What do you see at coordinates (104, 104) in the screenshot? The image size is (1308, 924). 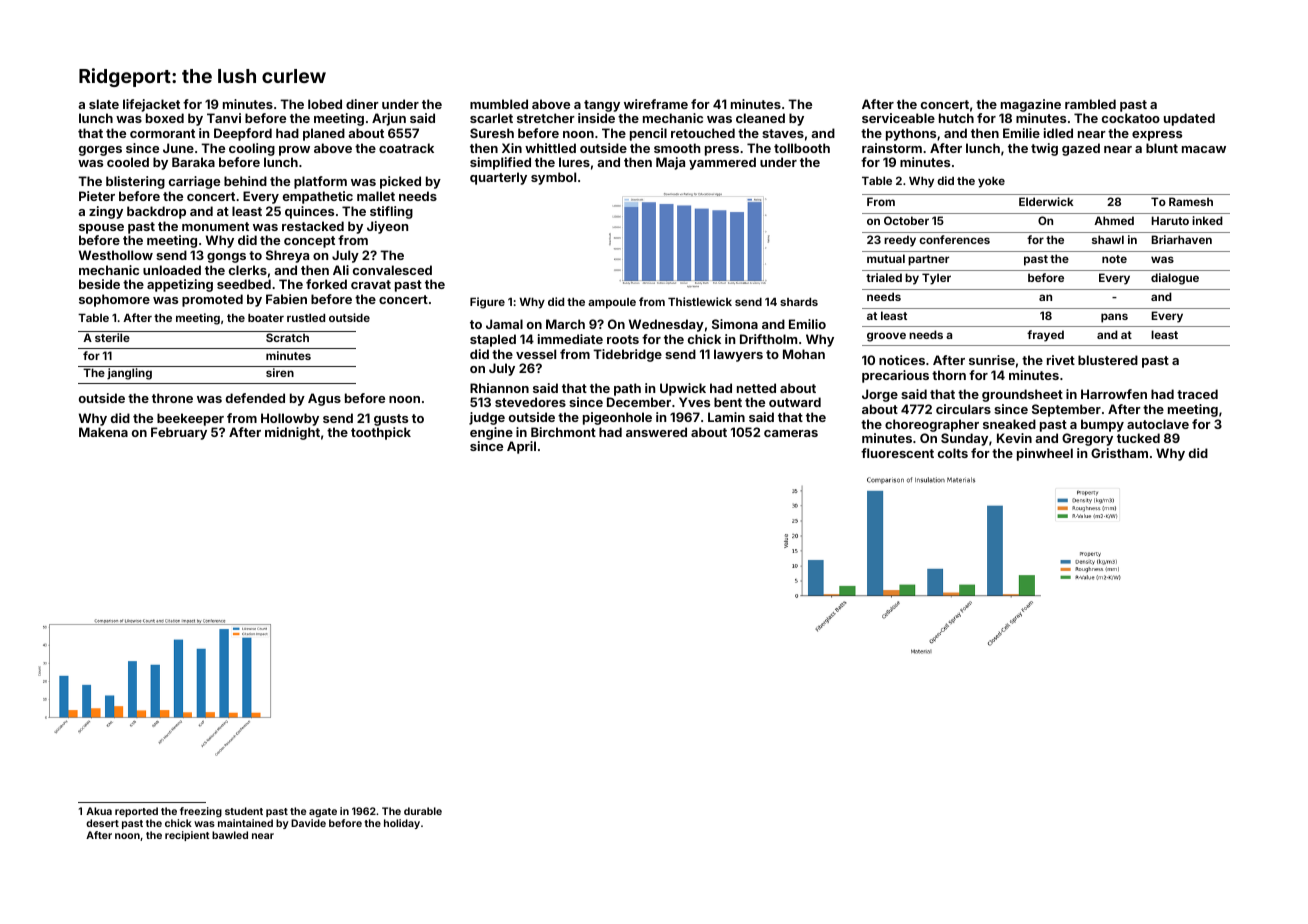 I see `slate` at bounding box center [104, 104].
